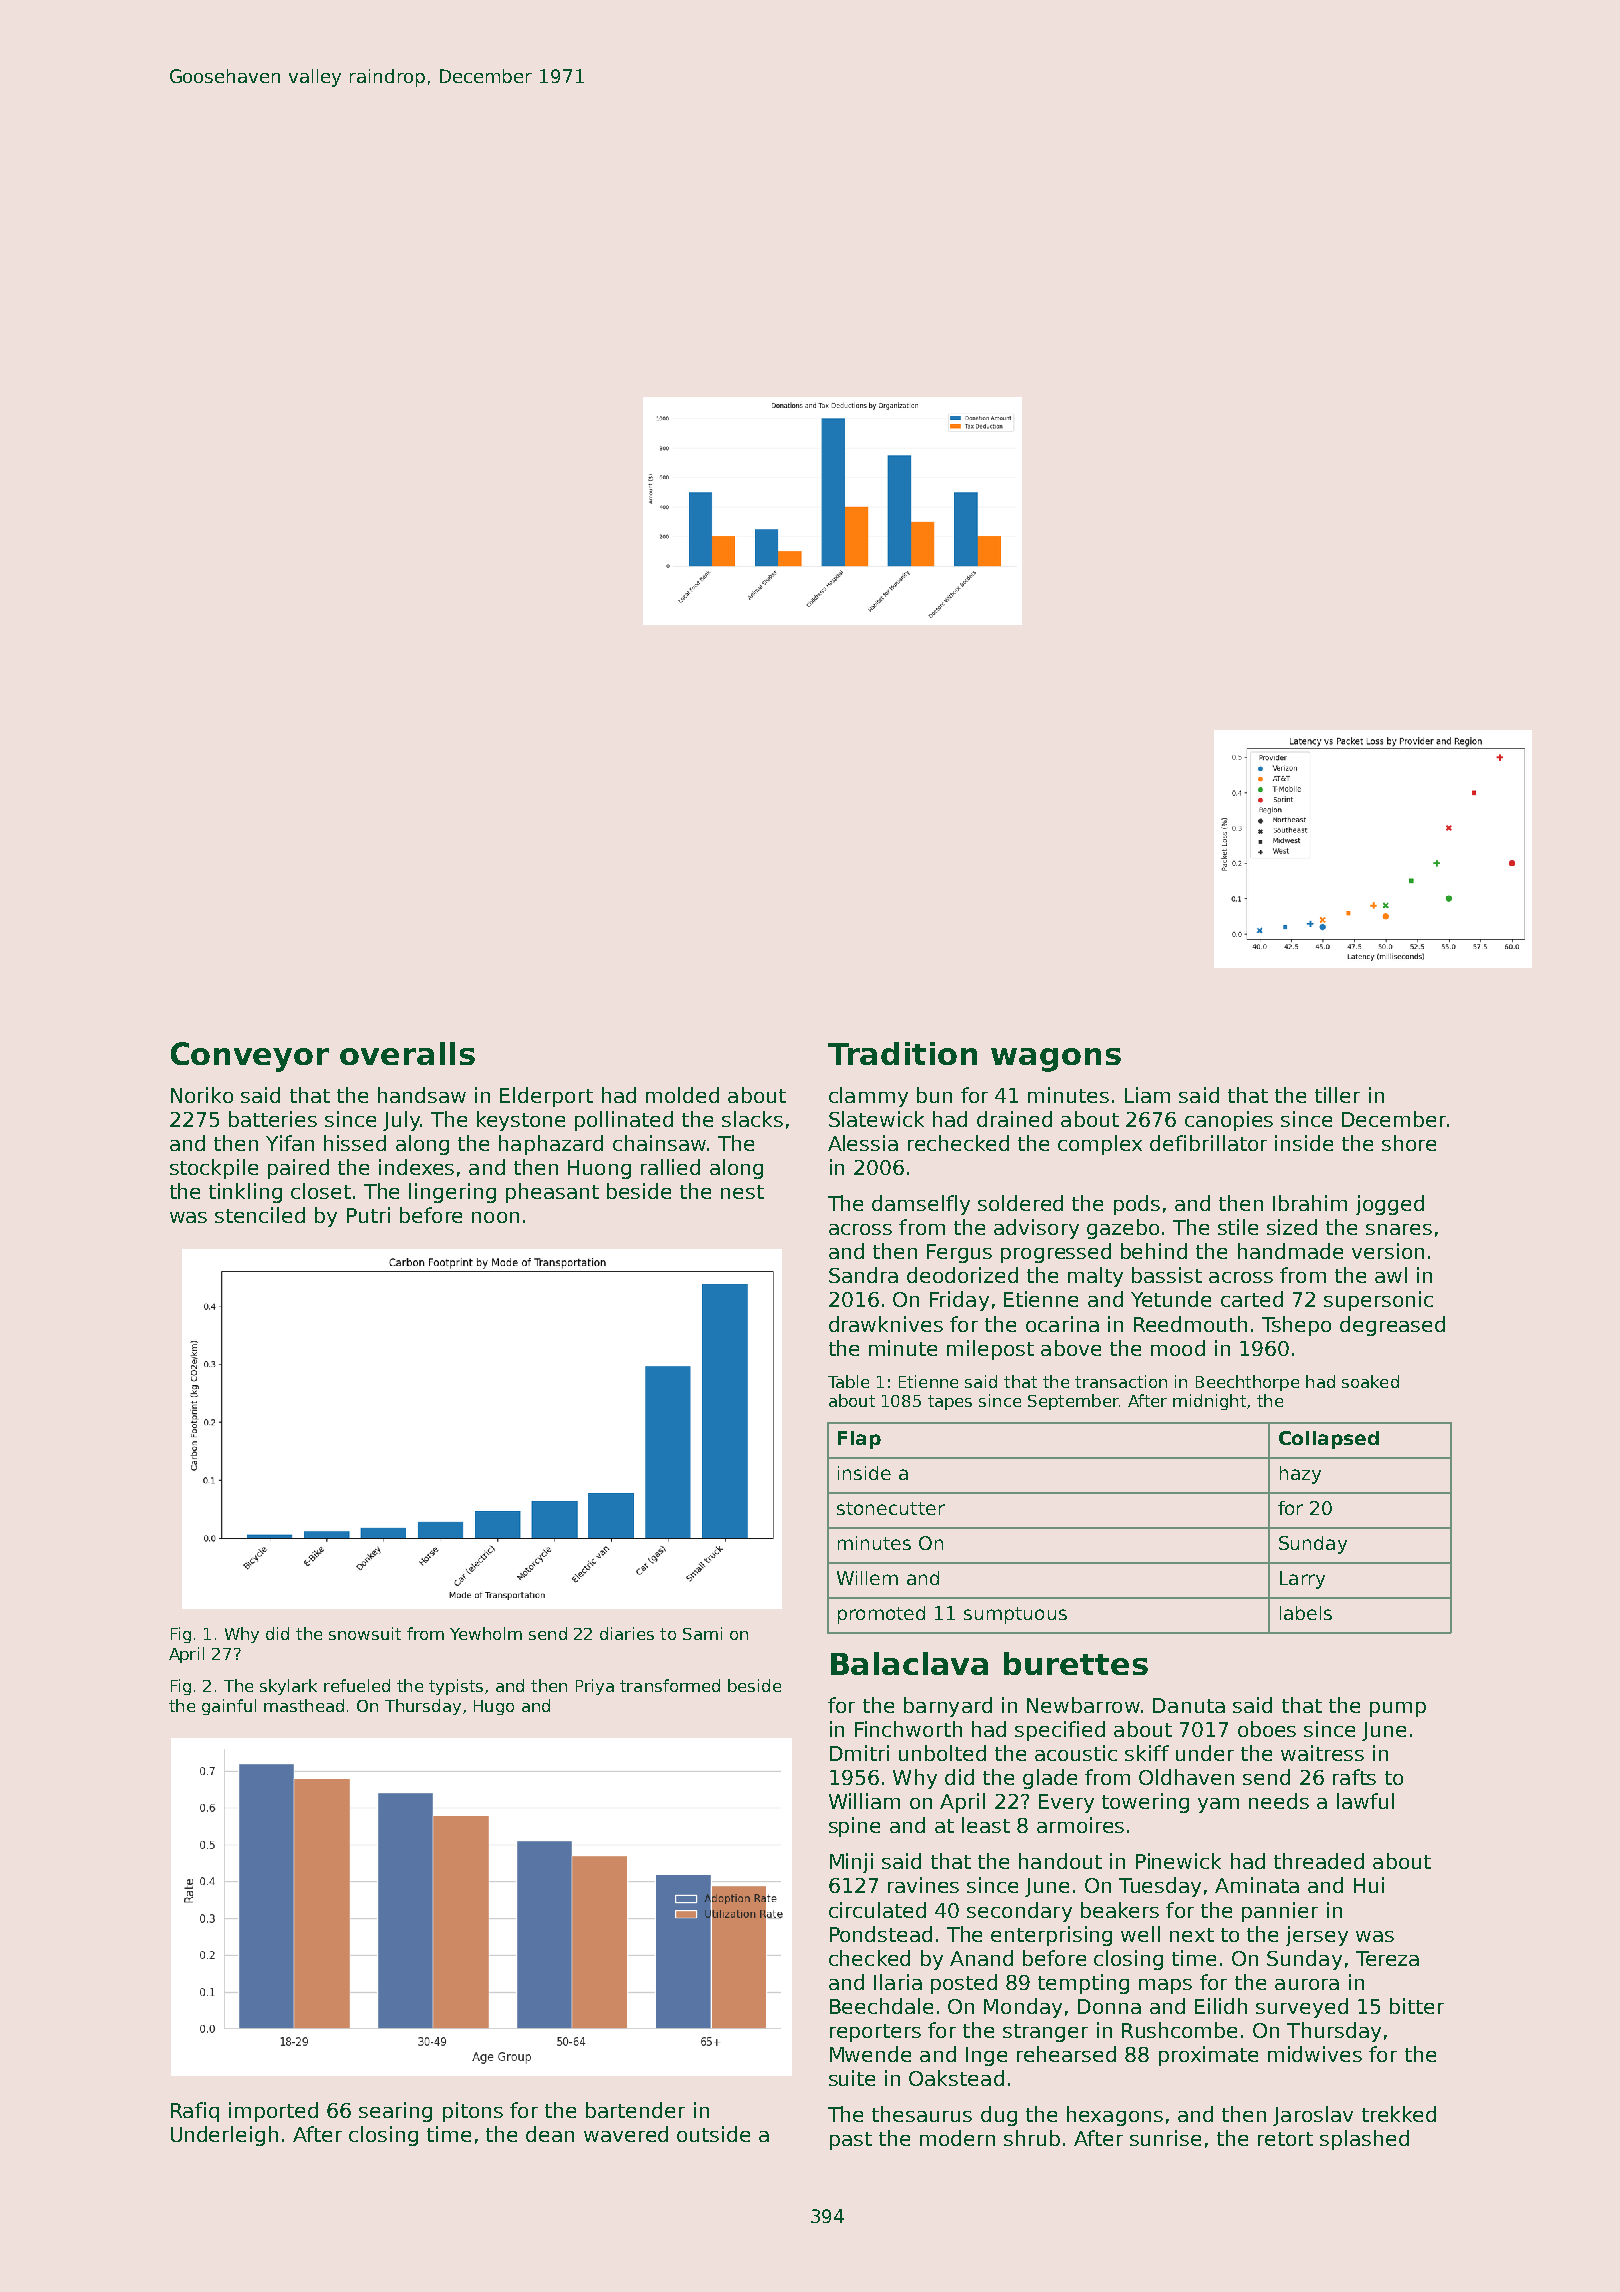 This image has height=2292, width=1620. Describe the element at coordinates (1019, 1912) in the image. I see `secondary` at that location.
